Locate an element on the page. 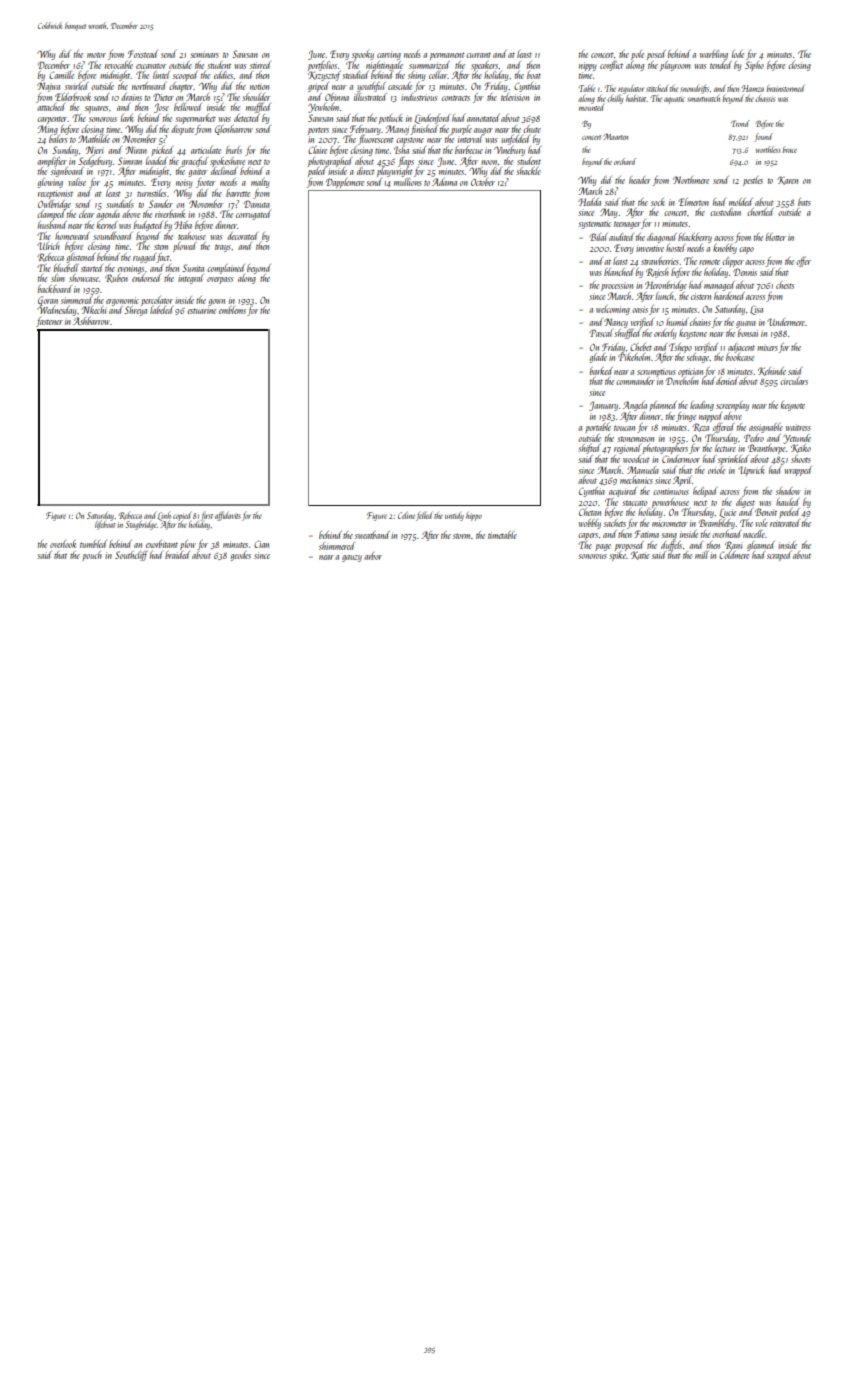 The height and width of the document is (1400, 849). noon is located at coordinates (489, 162).
